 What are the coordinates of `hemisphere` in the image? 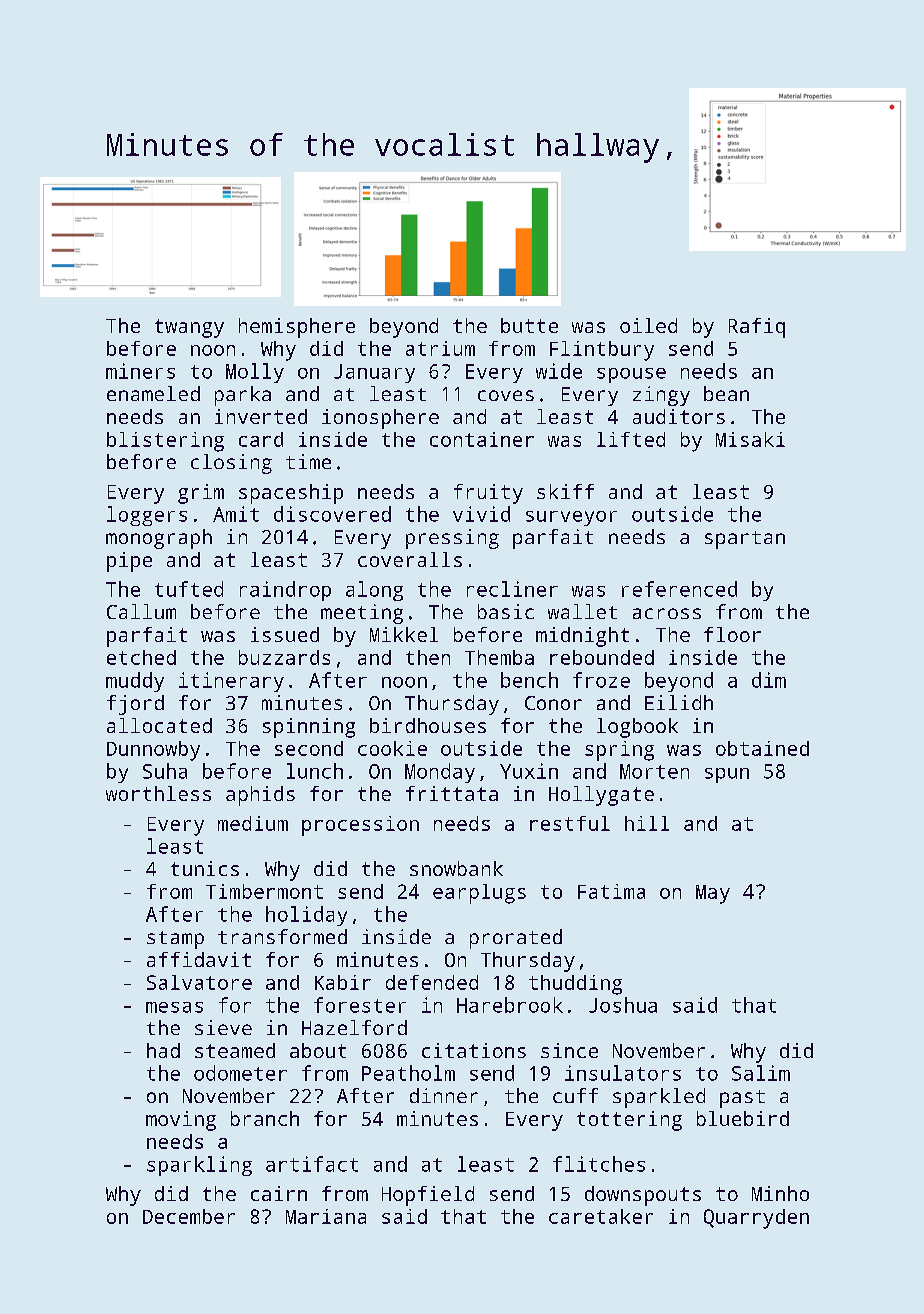 It's located at (297, 328).
